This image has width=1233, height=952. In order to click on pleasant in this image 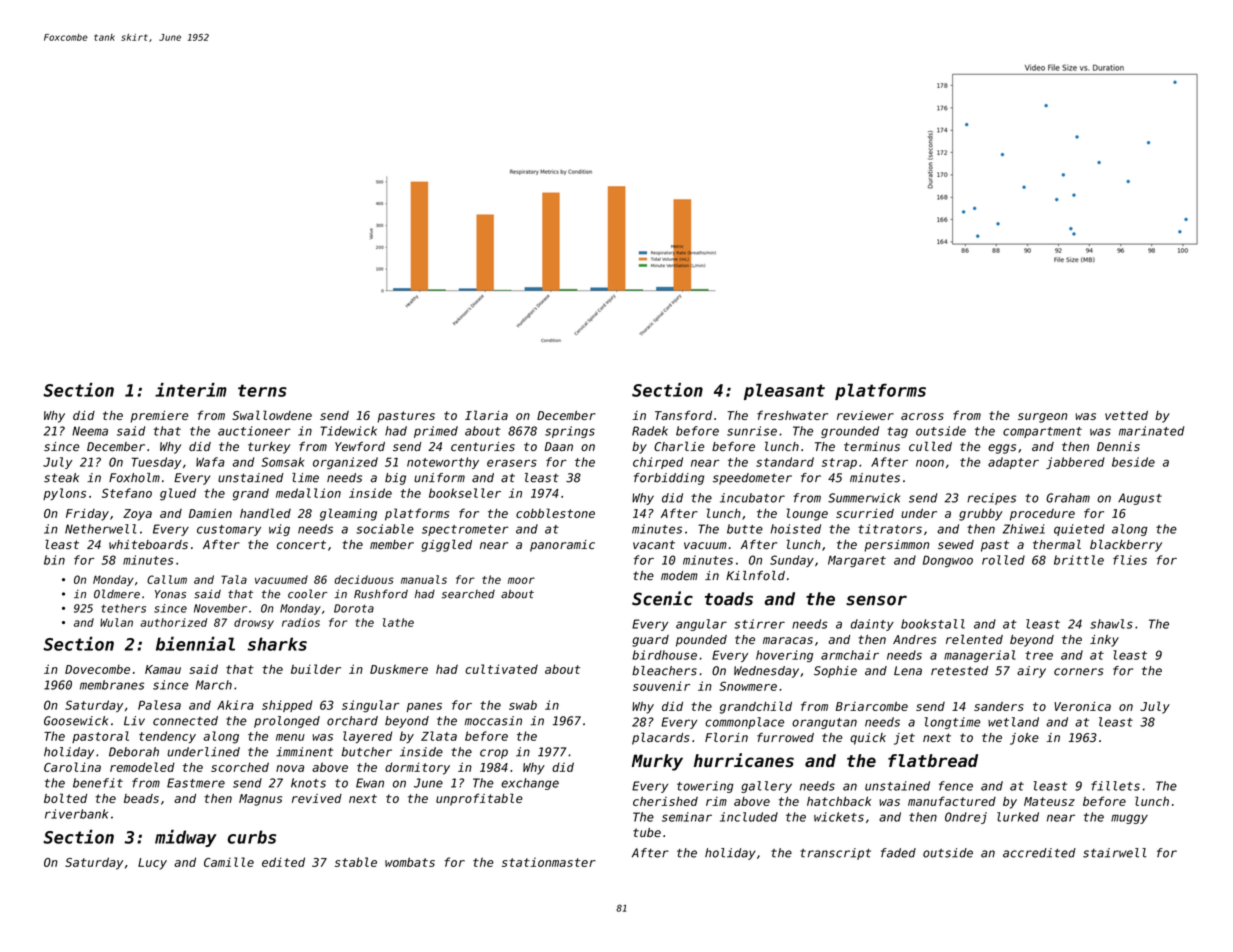, I will do `click(784, 391)`.
